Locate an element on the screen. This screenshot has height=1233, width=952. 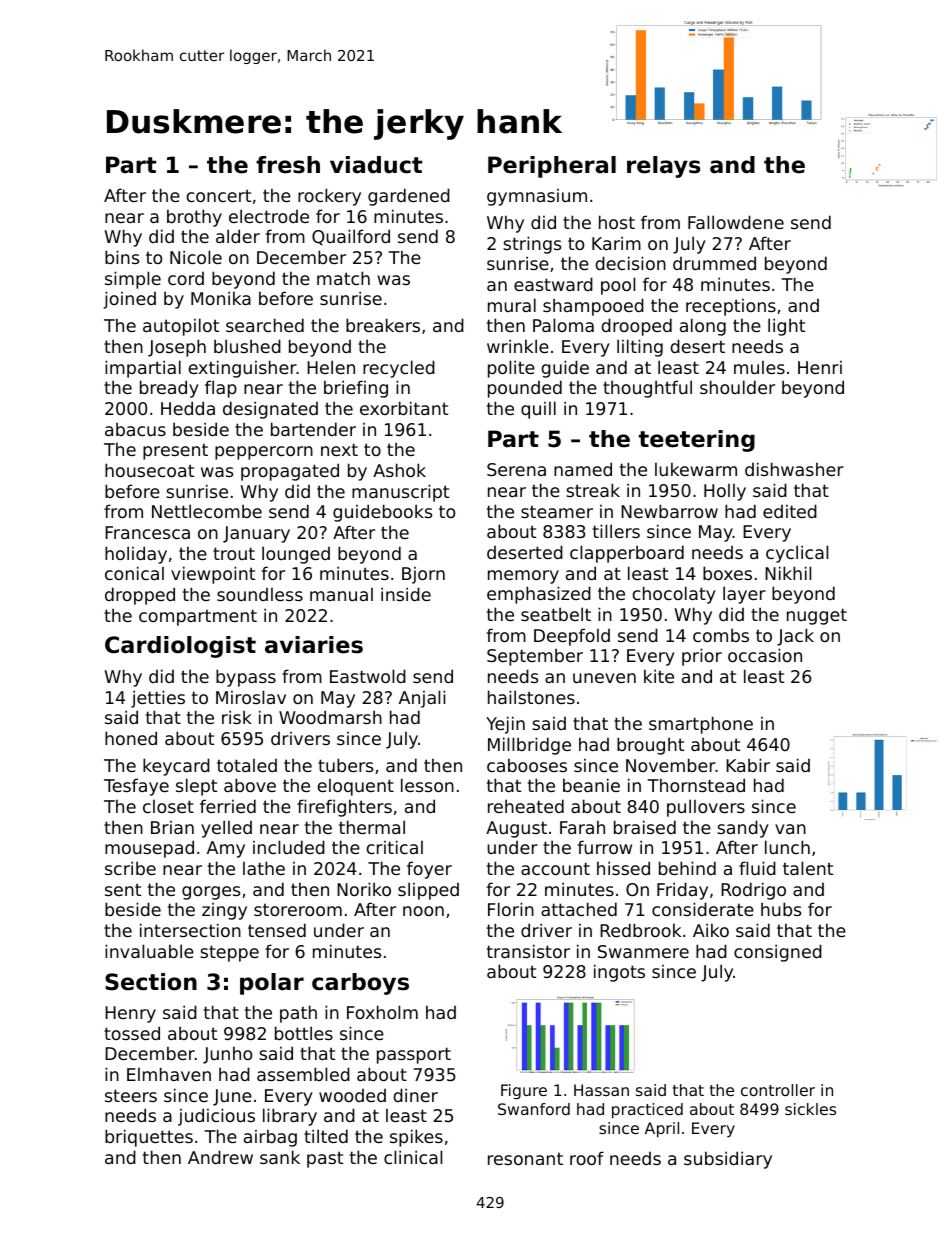
relays is located at coordinates (663, 167).
